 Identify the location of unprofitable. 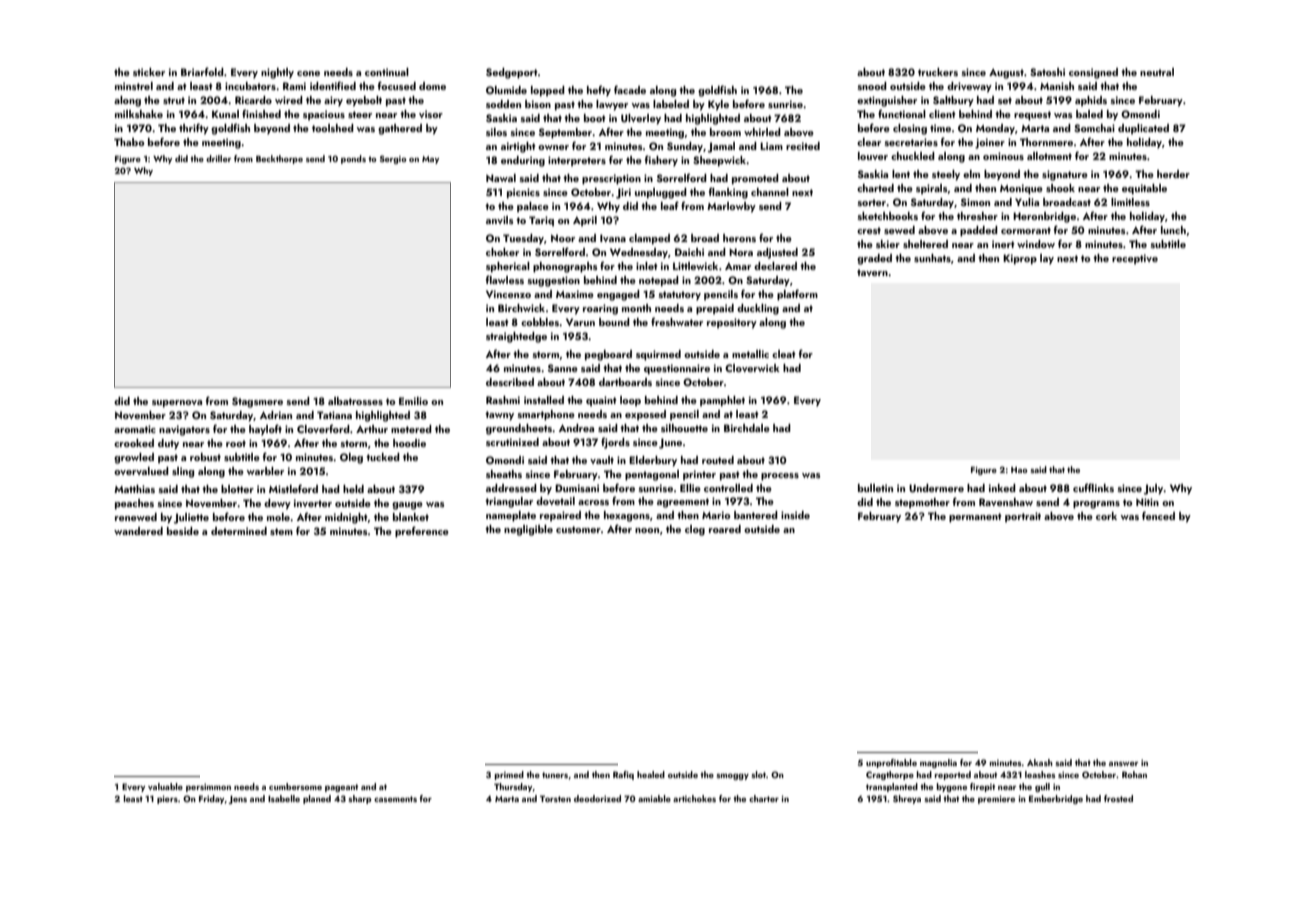
(891, 763).
